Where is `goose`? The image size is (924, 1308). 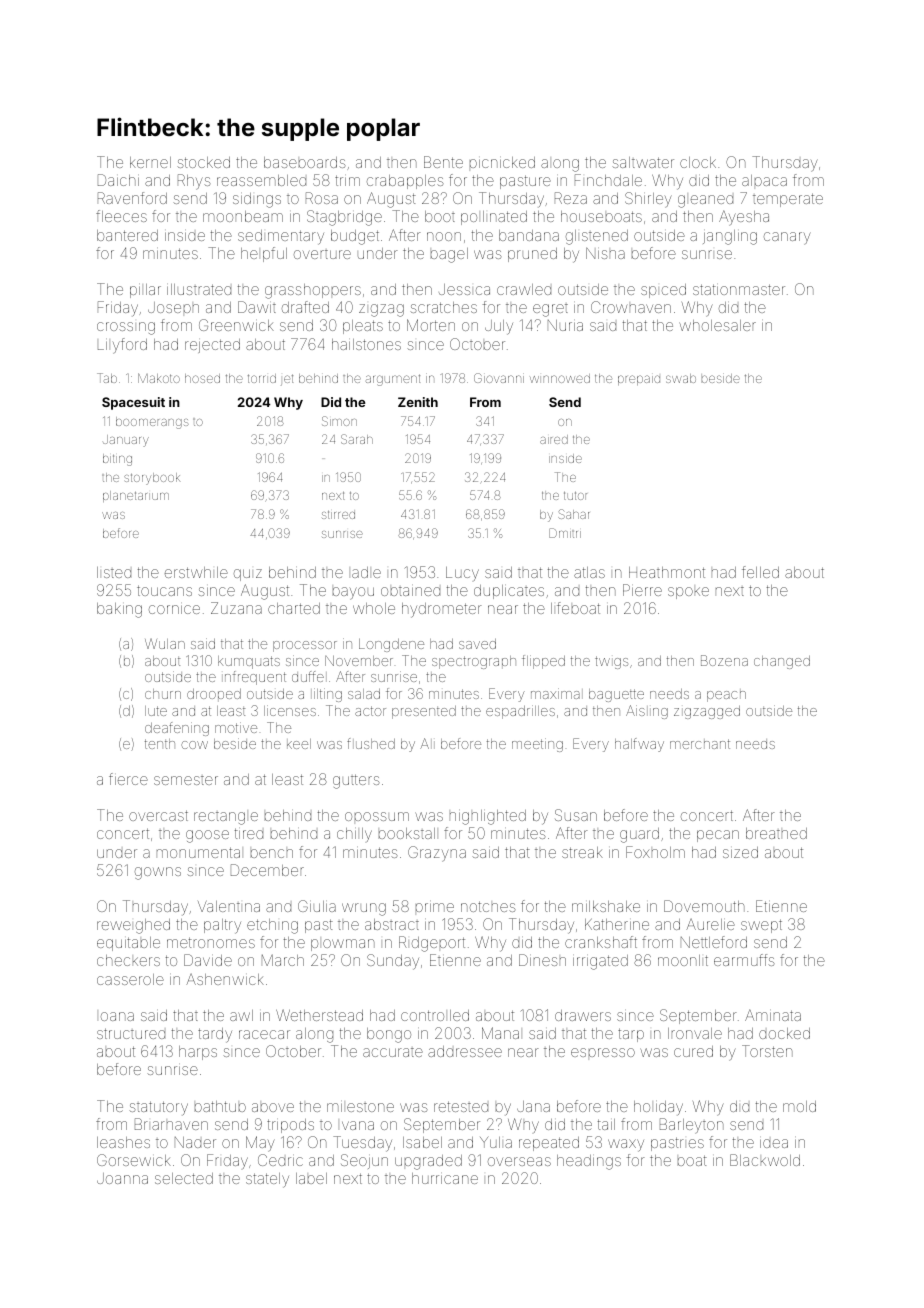
goose is located at coordinates (207, 836).
